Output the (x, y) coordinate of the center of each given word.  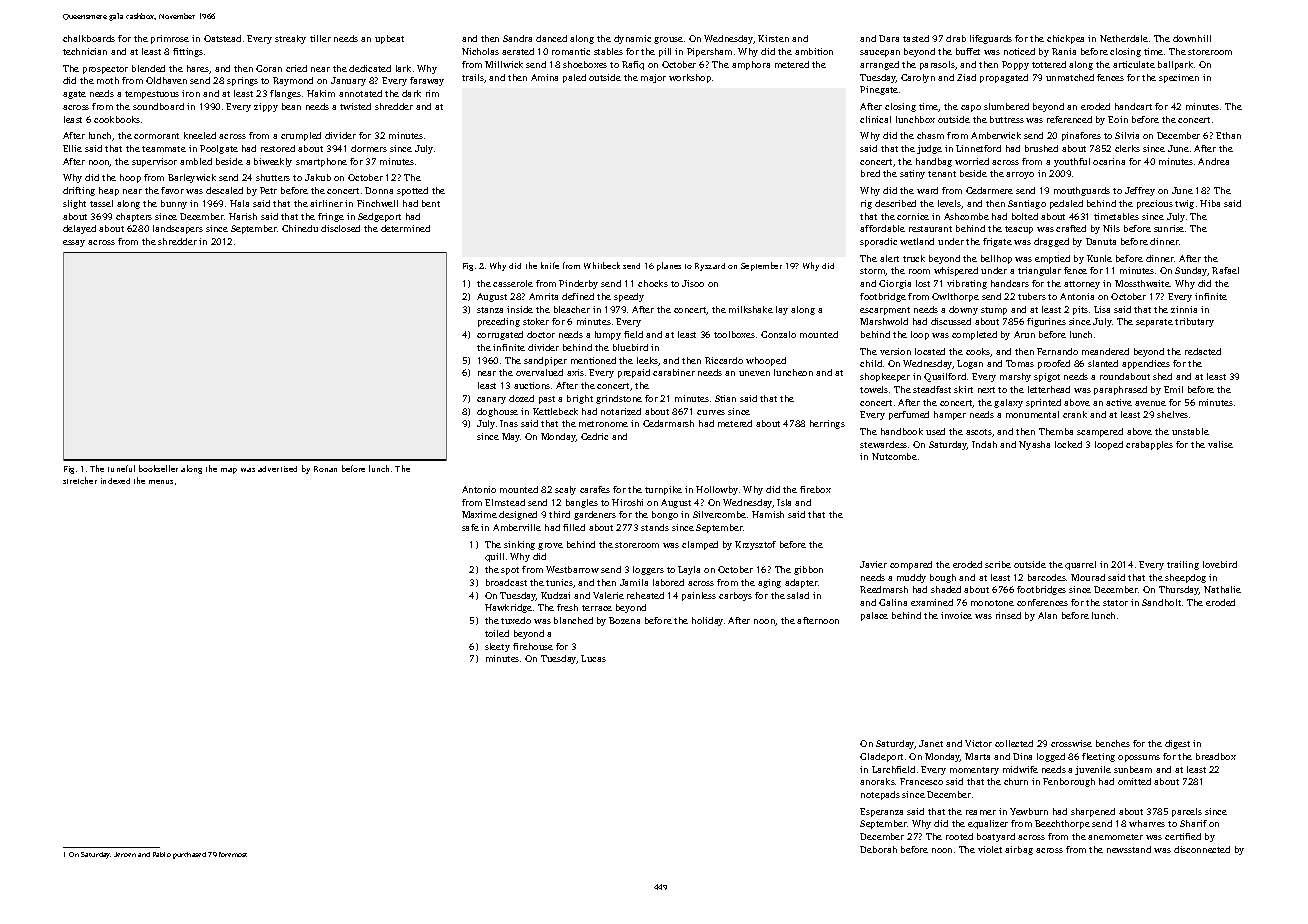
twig (1184, 204)
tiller (320, 38)
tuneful (121, 468)
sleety (497, 647)
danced (551, 38)
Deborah (878, 849)
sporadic (878, 242)
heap (109, 191)
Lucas (593, 658)
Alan (1047, 615)
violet (990, 849)
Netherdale (1124, 38)
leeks (647, 360)
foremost (233, 854)
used (935, 431)
